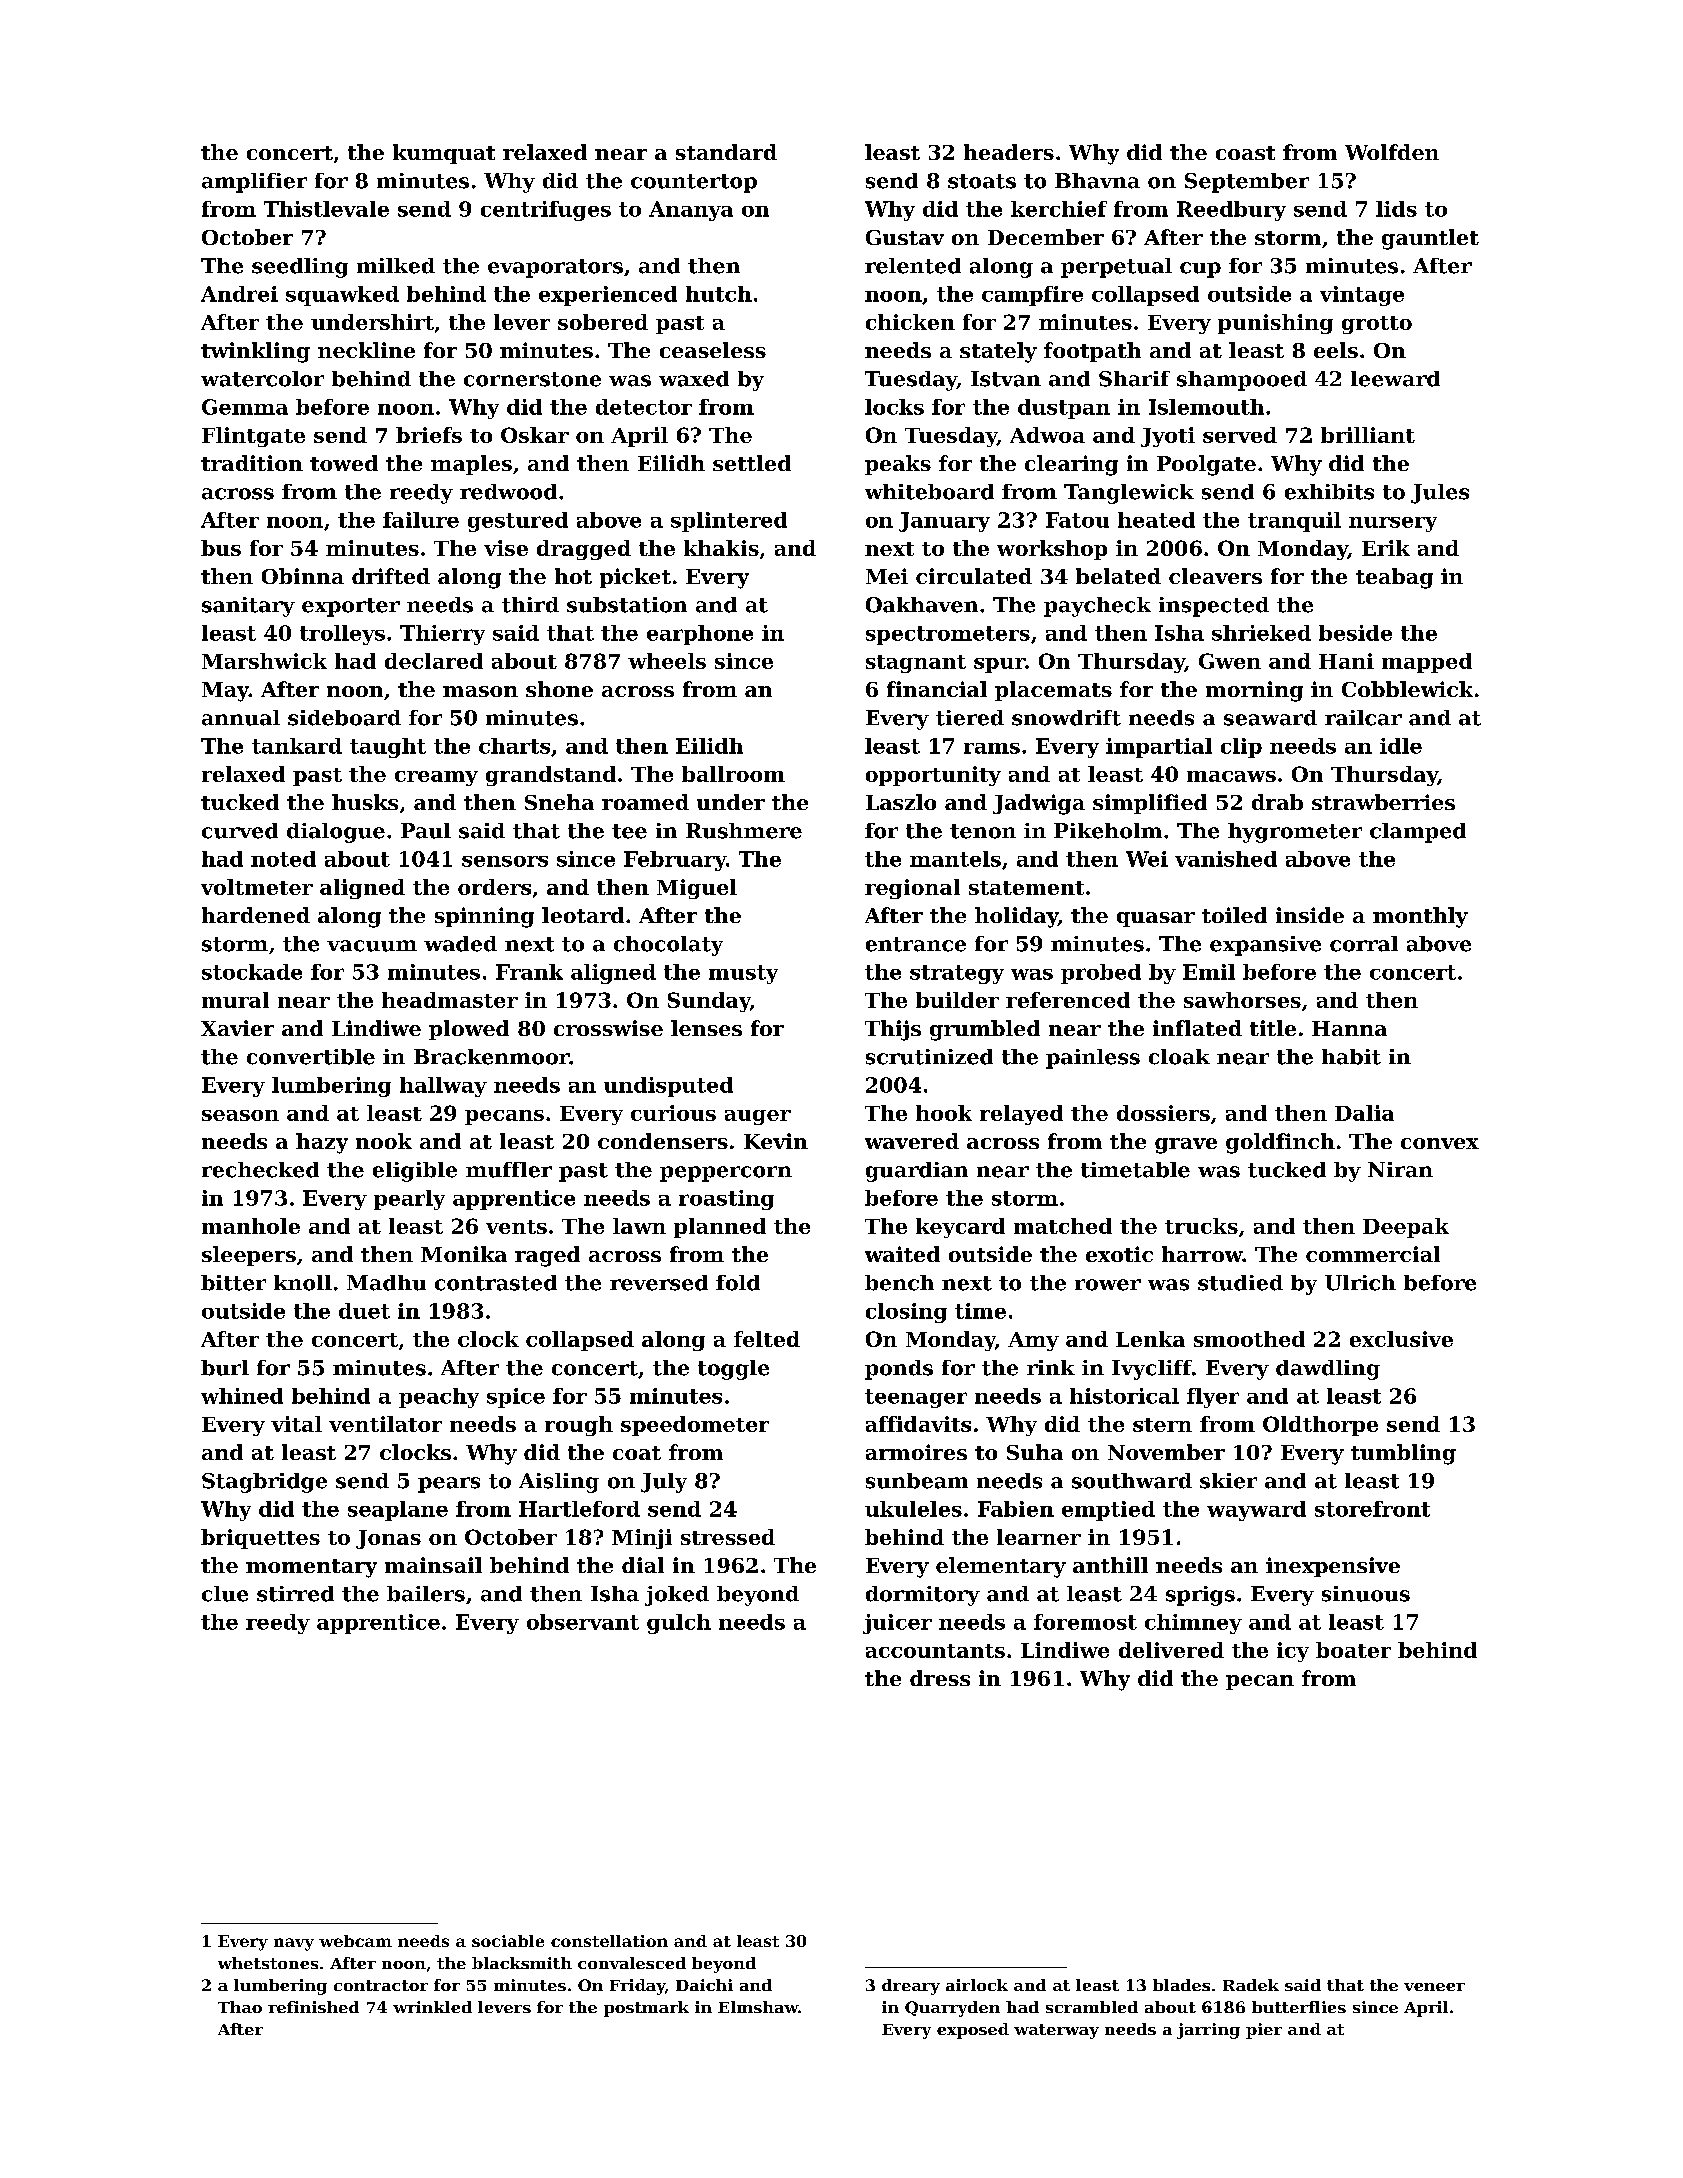  I want to click on headers, so click(1009, 152).
